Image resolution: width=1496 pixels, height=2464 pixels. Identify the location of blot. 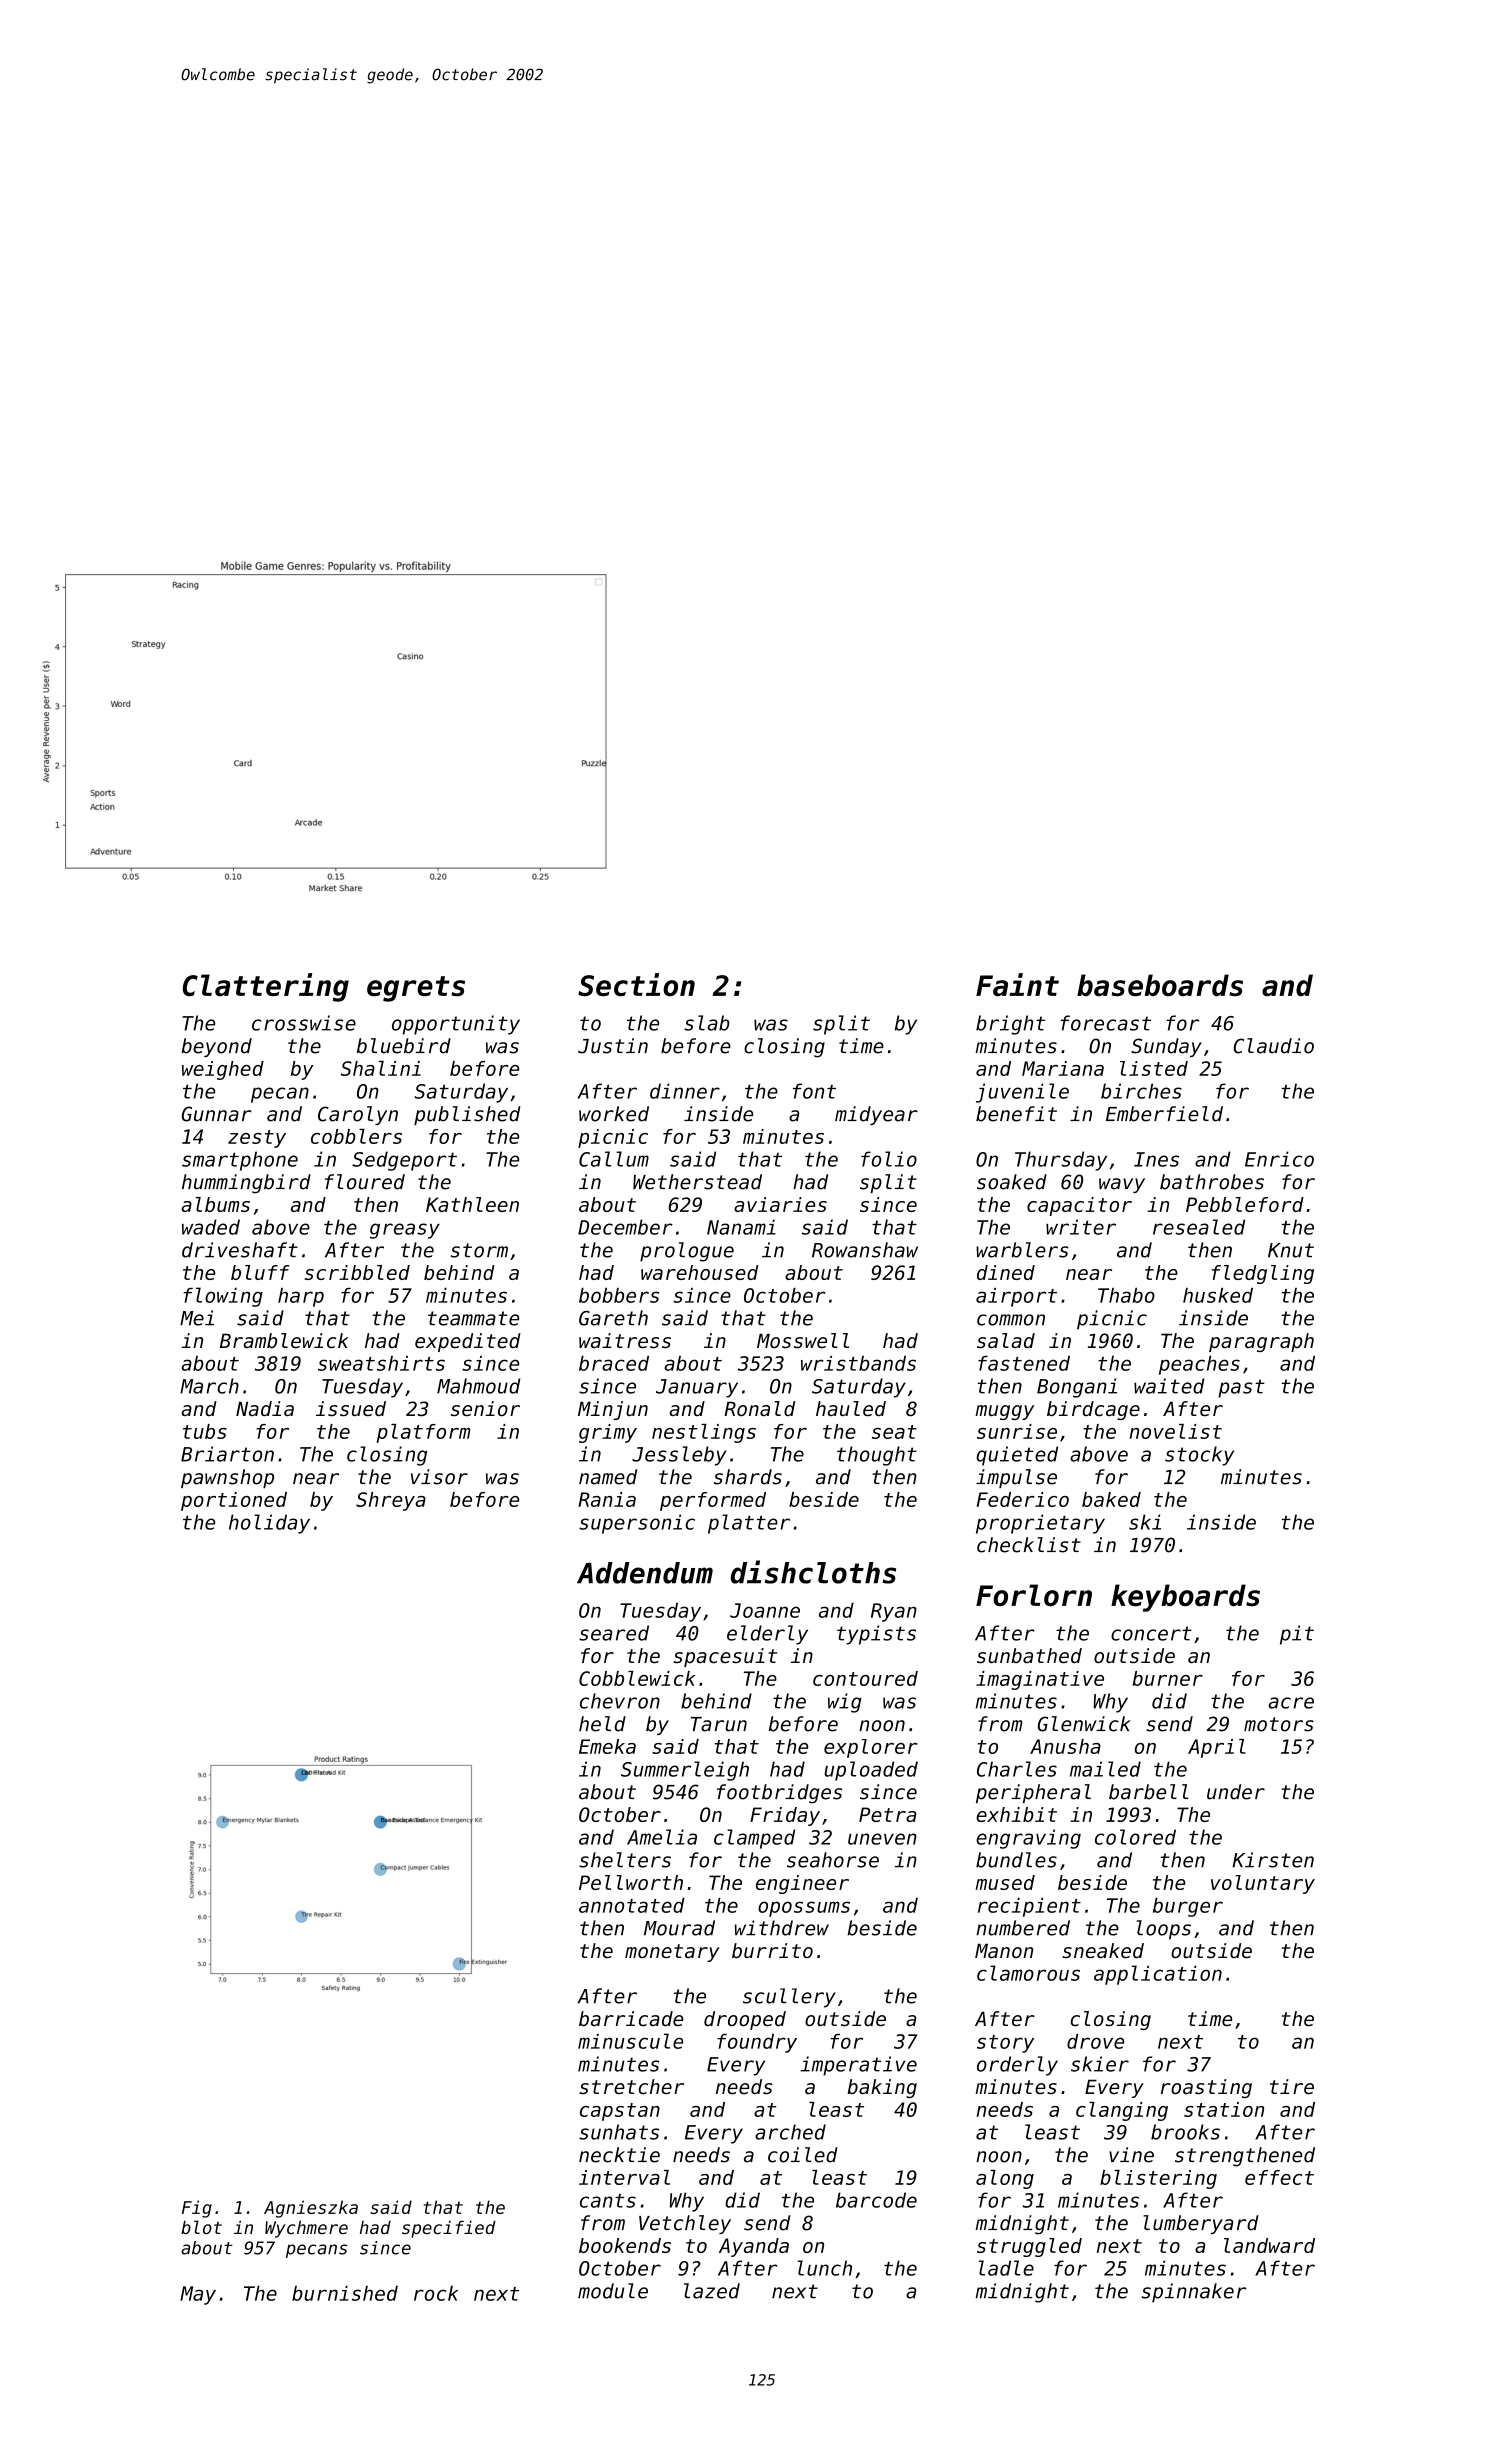
(201, 2227).
